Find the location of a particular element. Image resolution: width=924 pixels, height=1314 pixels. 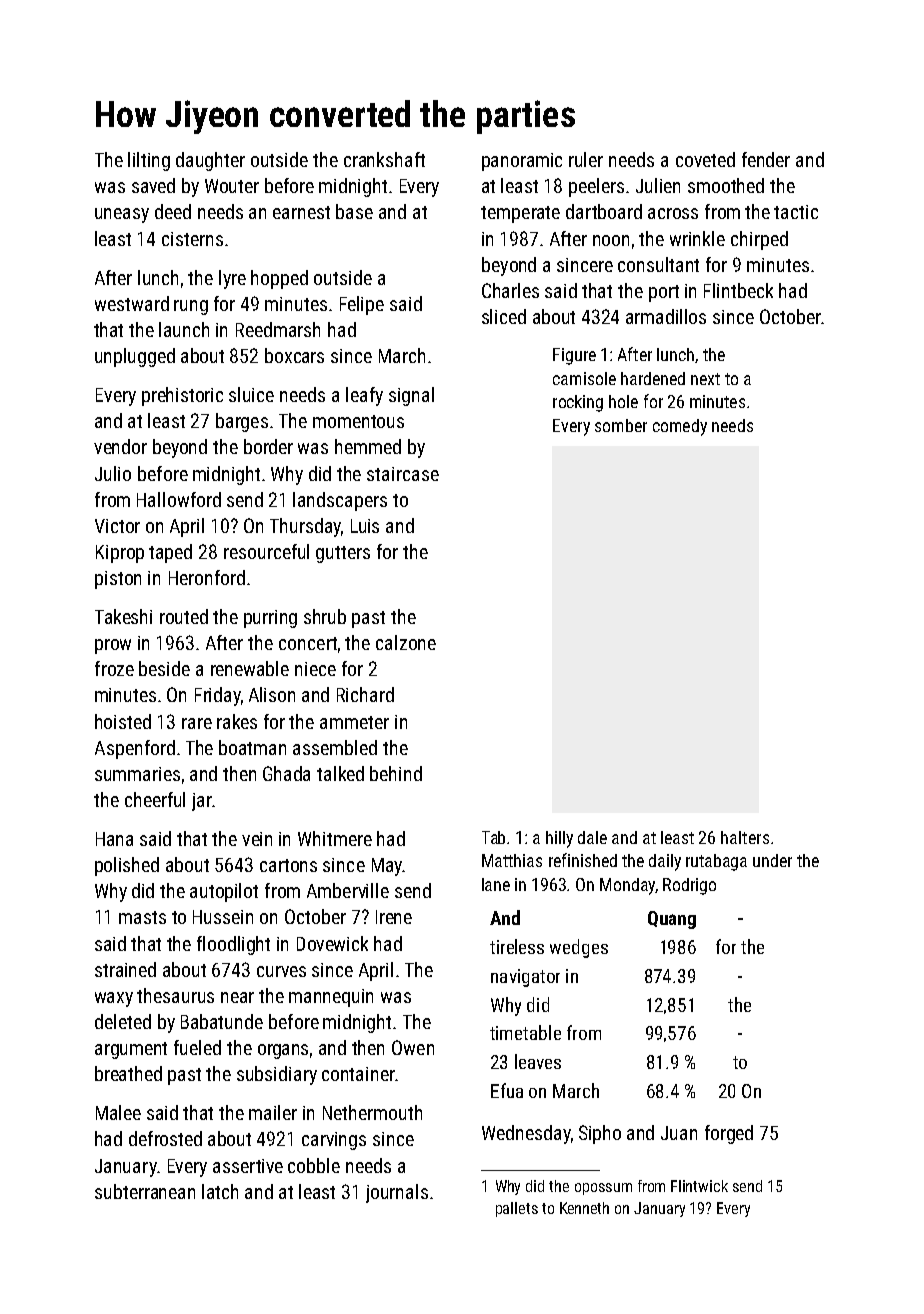

cobble is located at coordinates (314, 1165).
